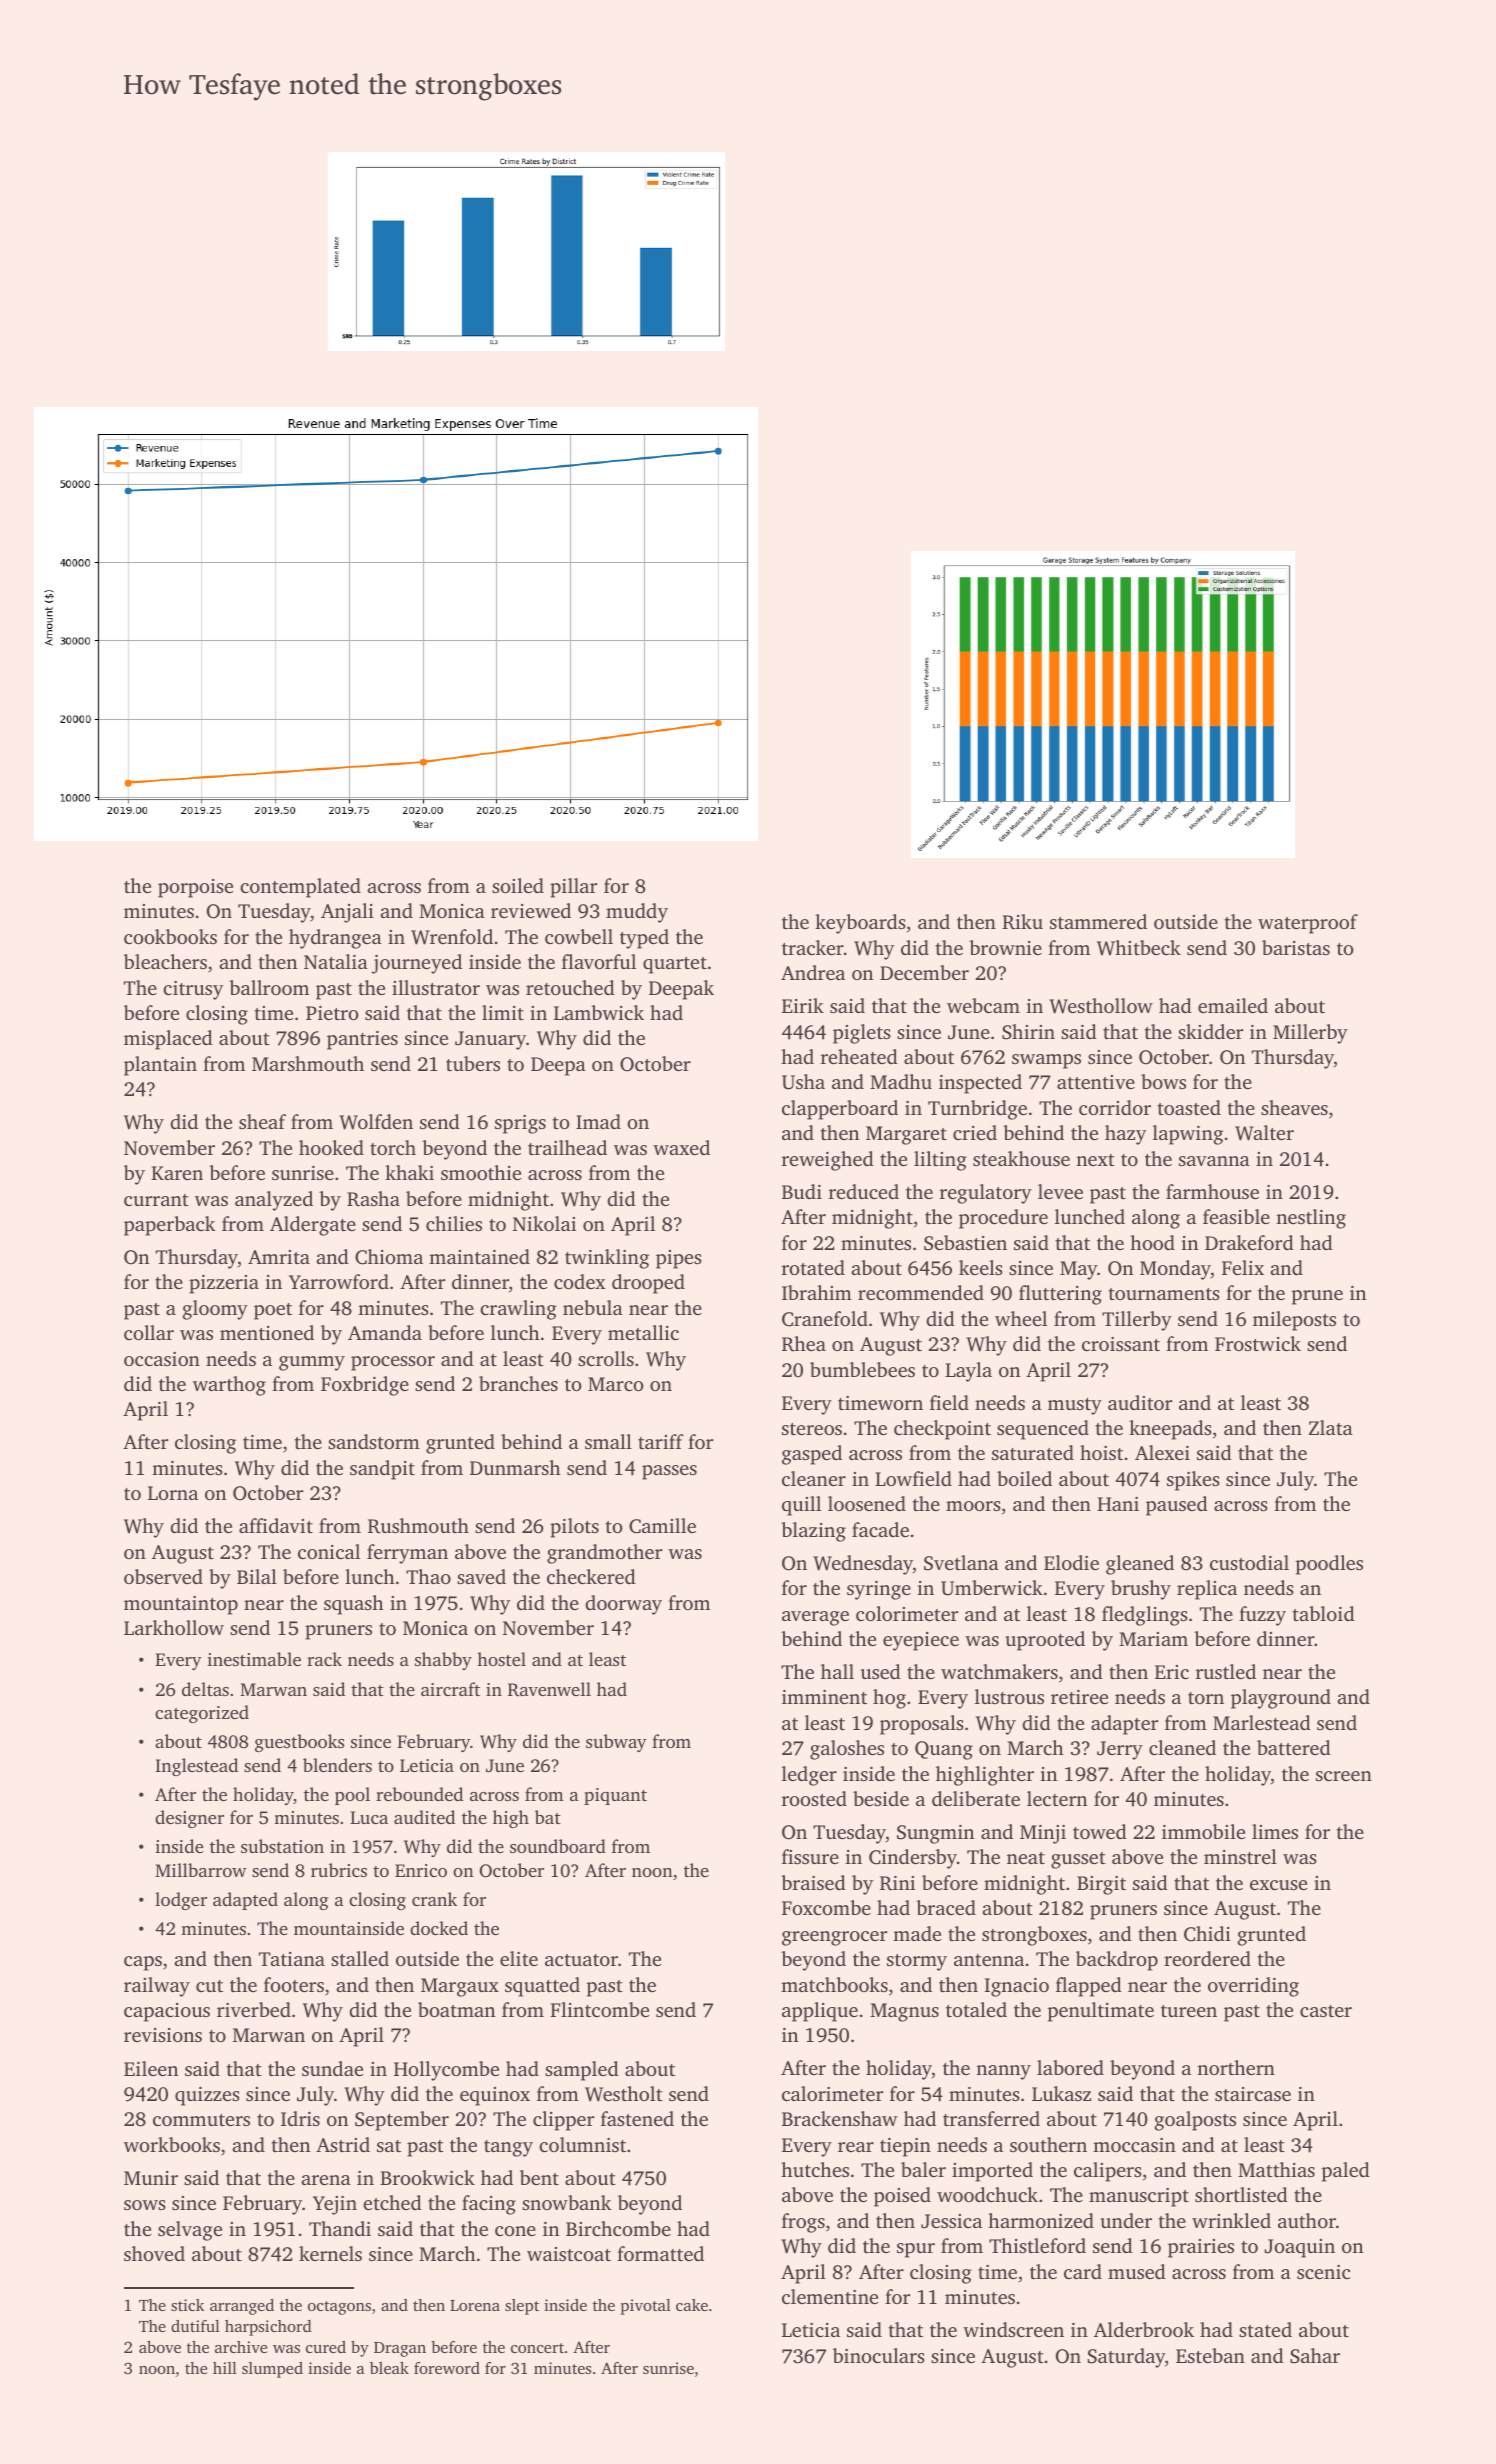 Image resolution: width=1496 pixels, height=2464 pixels. I want to click on battered, so click(1294, 1747).
